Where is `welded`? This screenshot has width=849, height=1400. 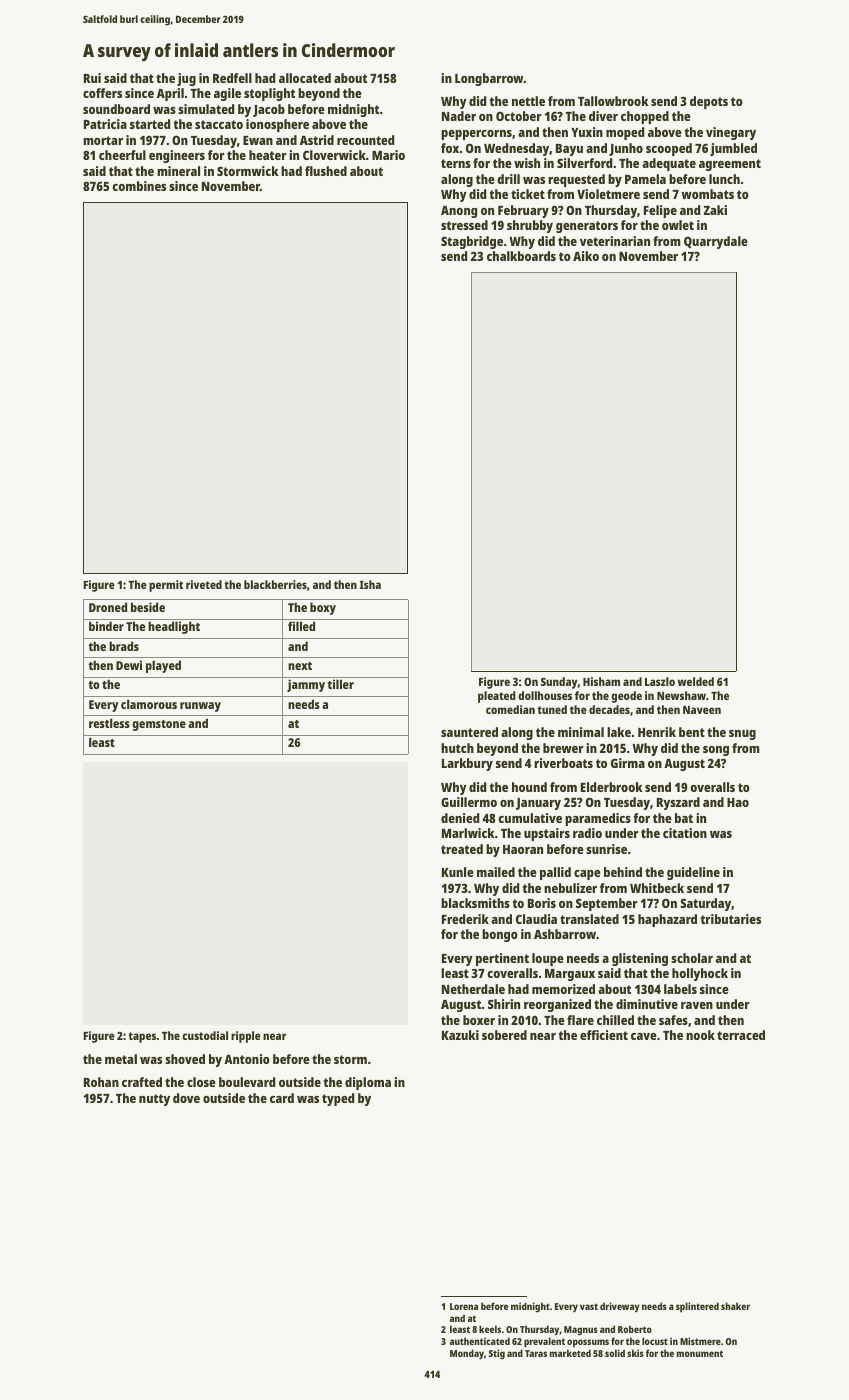
welded is located at coordinates (696, 681).
